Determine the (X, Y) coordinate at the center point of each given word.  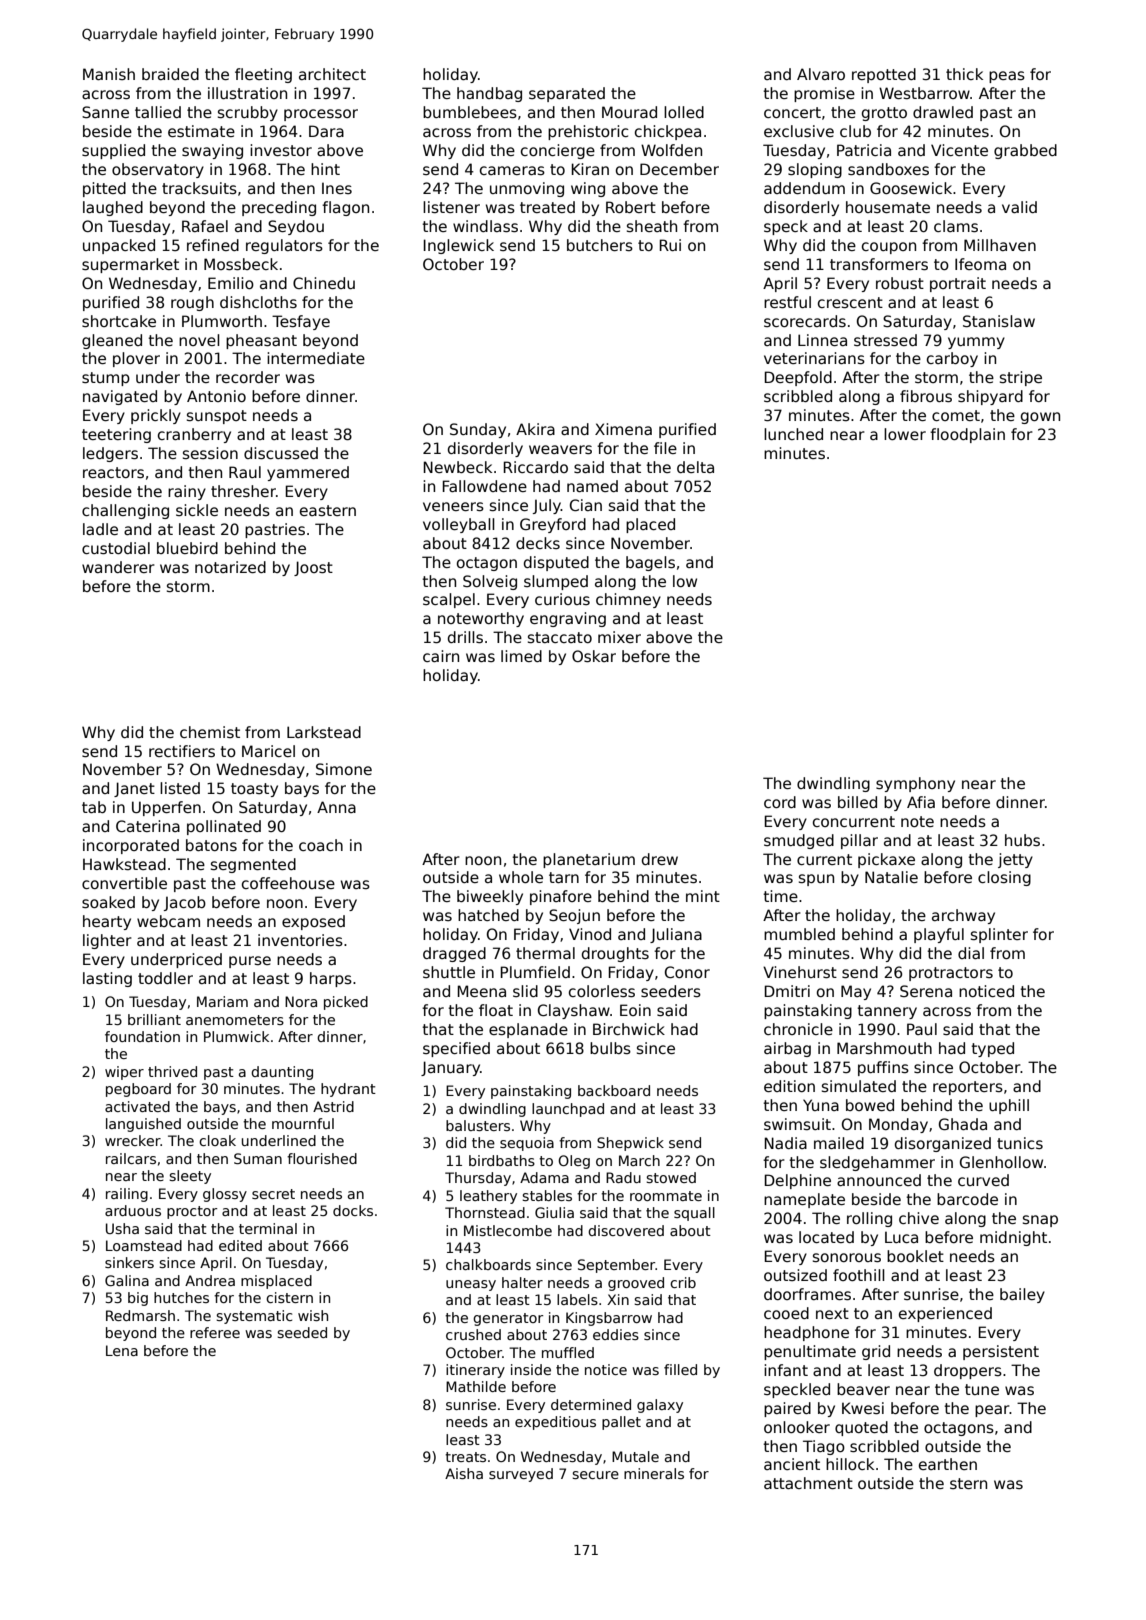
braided (170, 74)
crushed (473, 1334)
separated (567, 94)
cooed (786, 1313)
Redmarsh (140, 1315)
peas (1007, 77)
